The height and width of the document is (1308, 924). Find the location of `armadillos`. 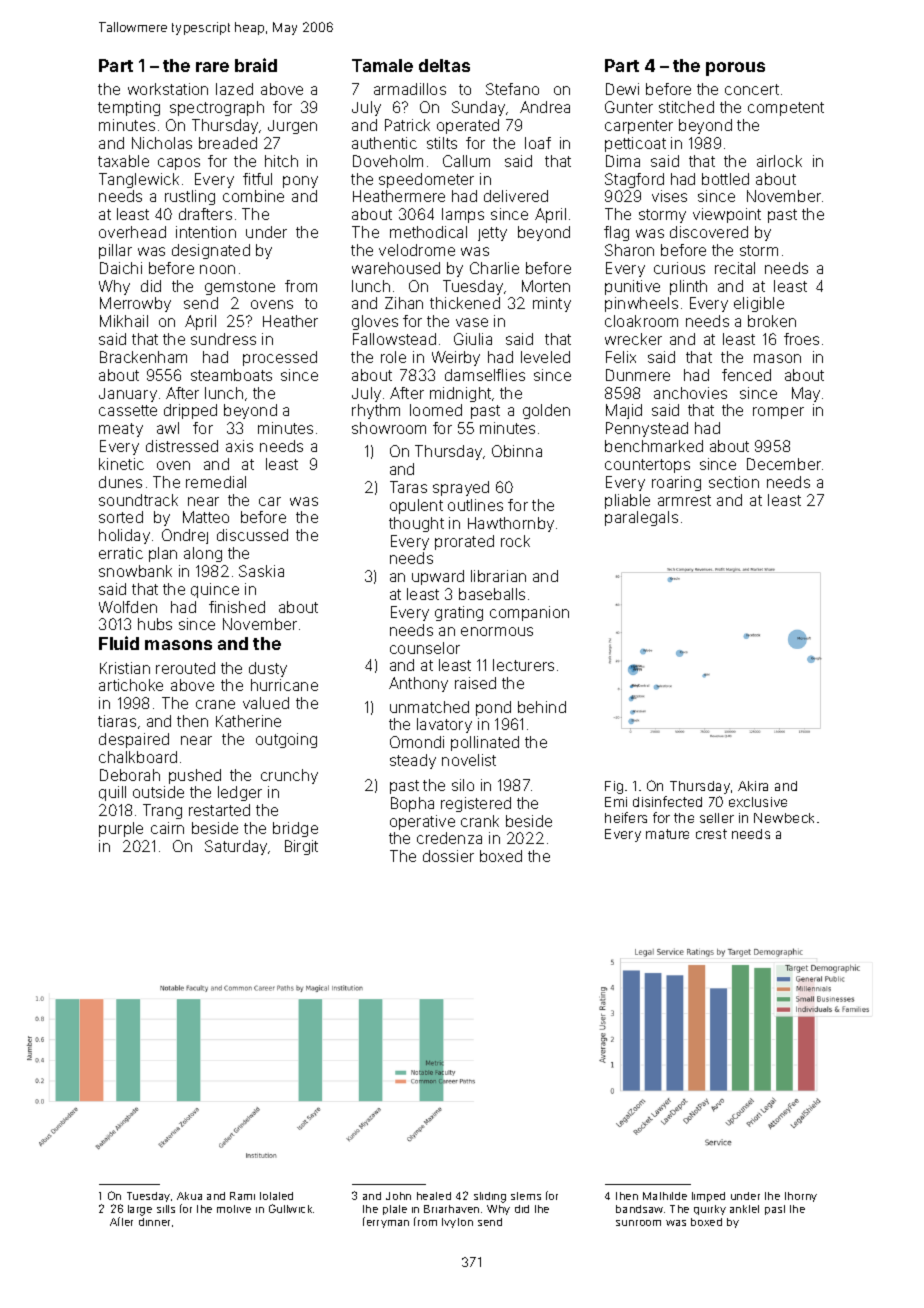

armadillos is located at coordinates (410, 89).
